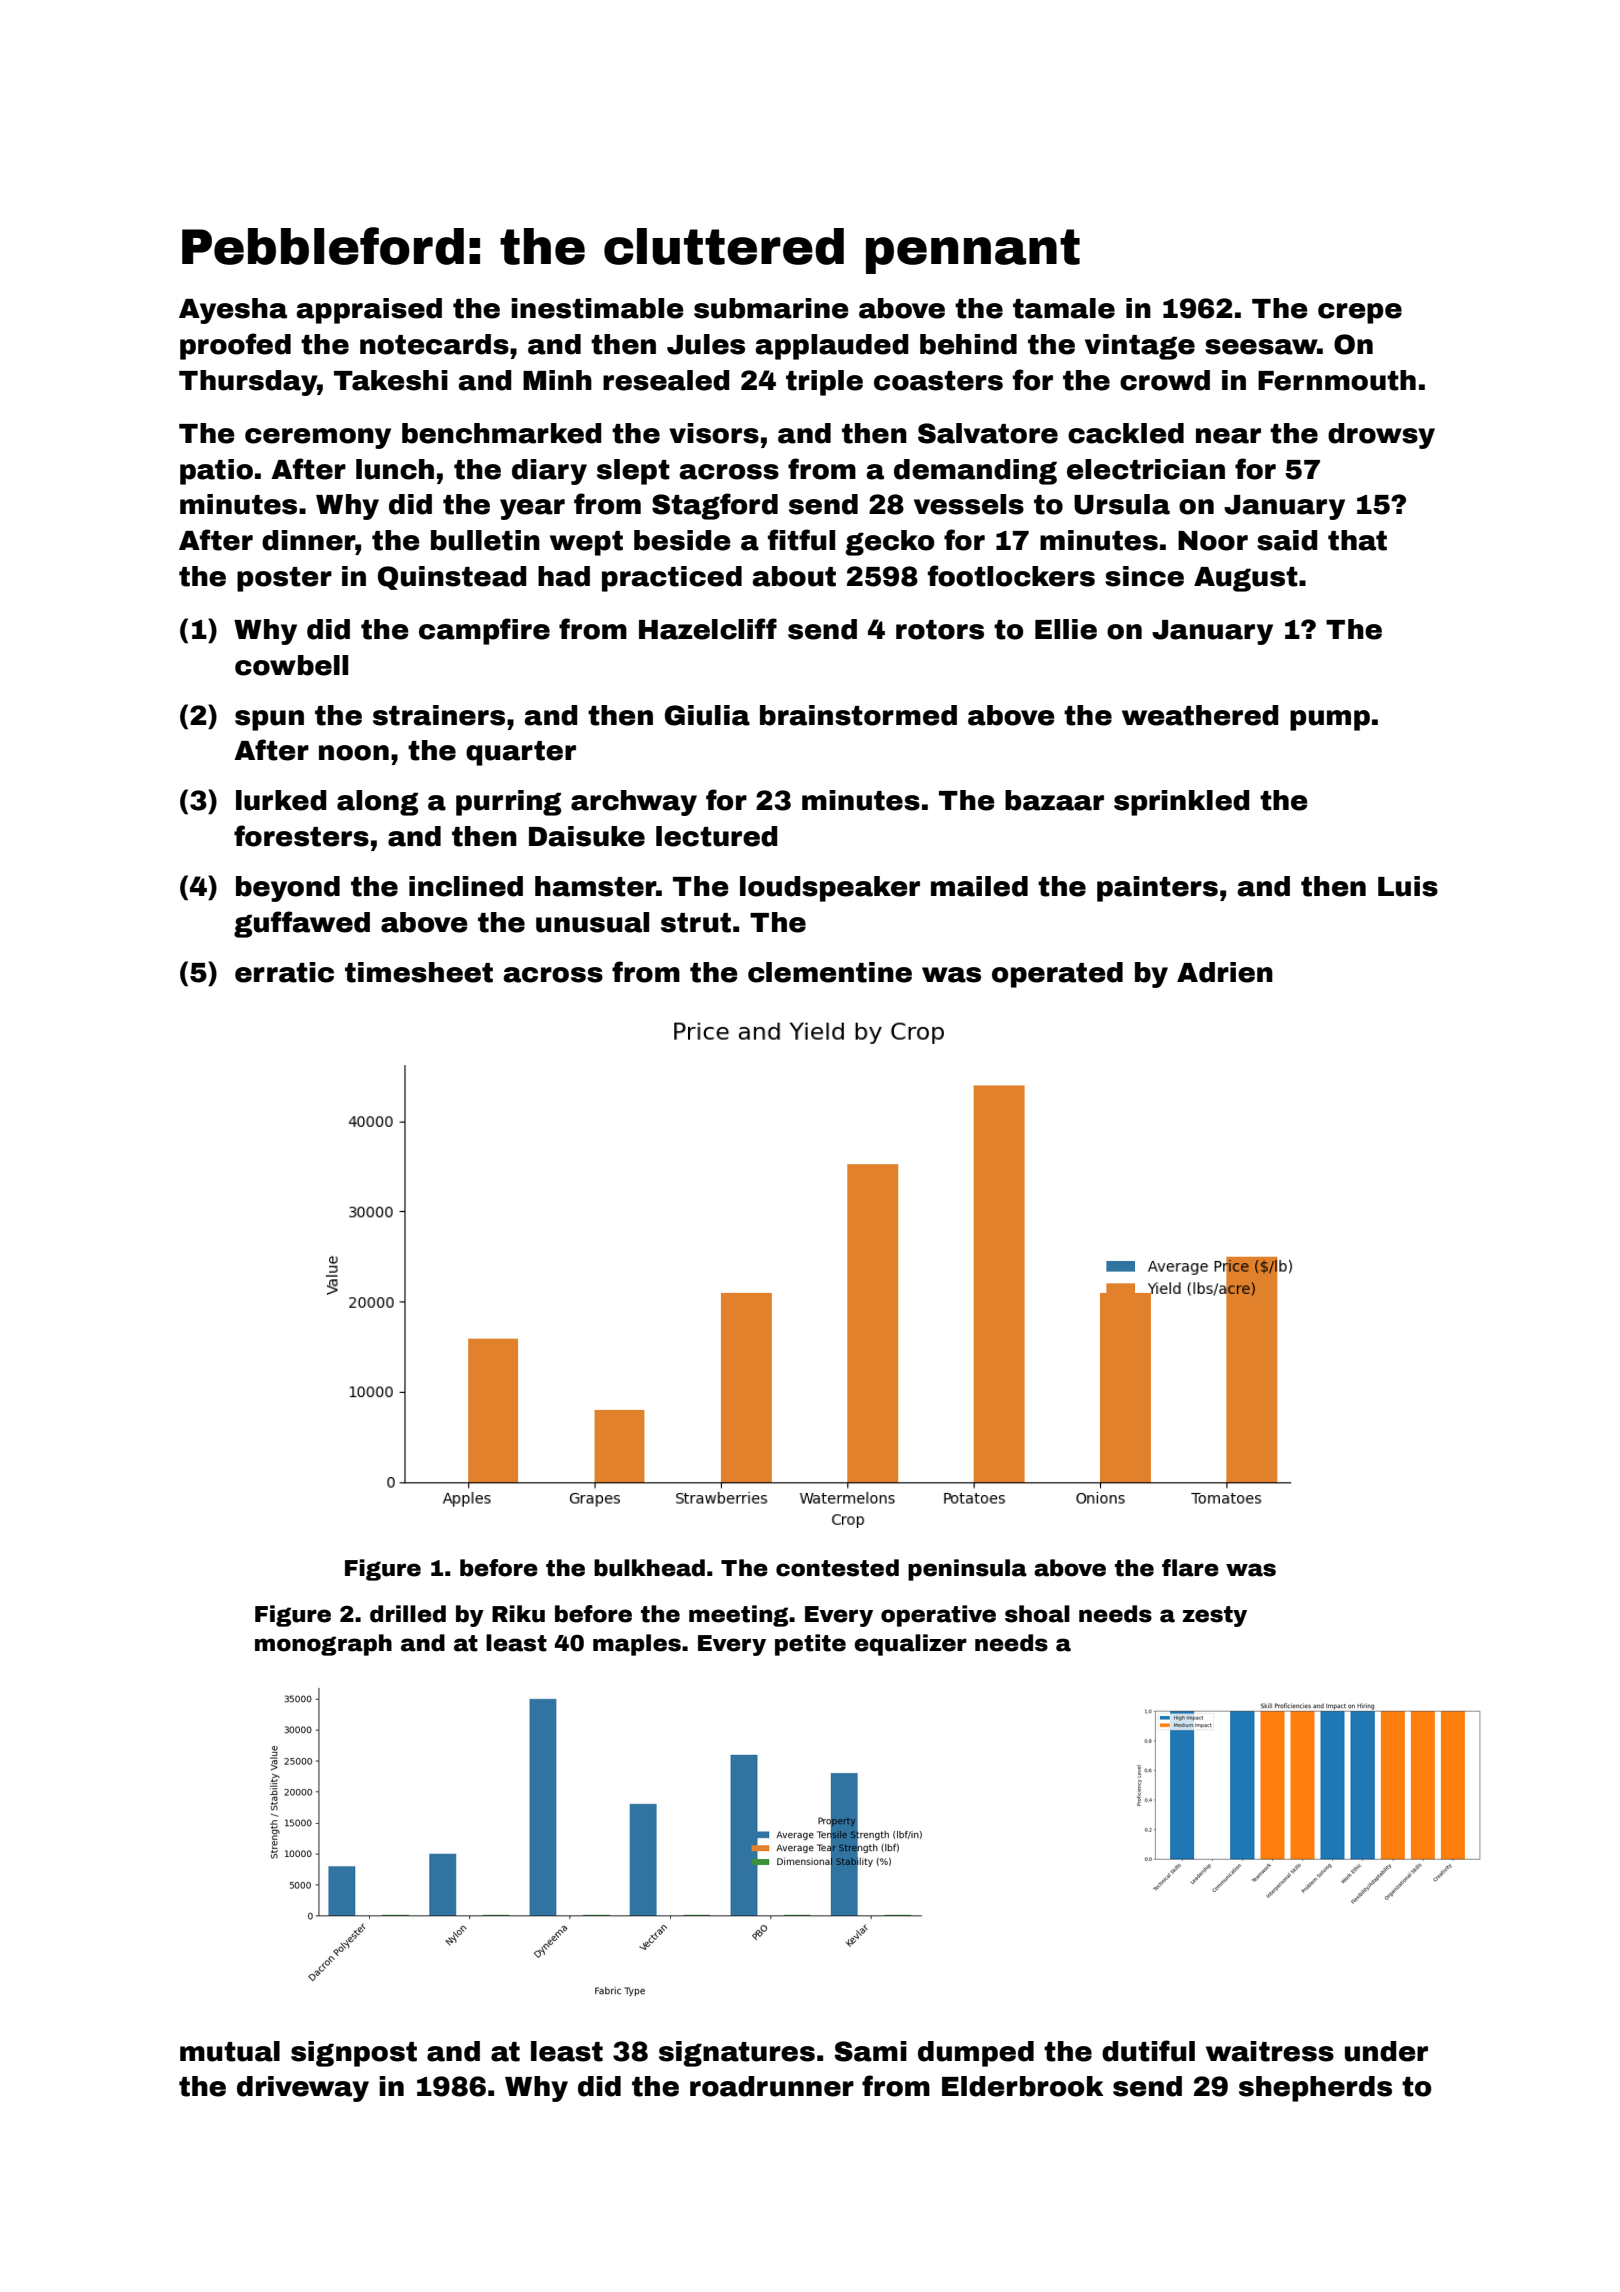  What do you see at coordinates (1022, 2086) in the screenshot?
I see `Elderbrook` at bounding box center [1022, 2086].
